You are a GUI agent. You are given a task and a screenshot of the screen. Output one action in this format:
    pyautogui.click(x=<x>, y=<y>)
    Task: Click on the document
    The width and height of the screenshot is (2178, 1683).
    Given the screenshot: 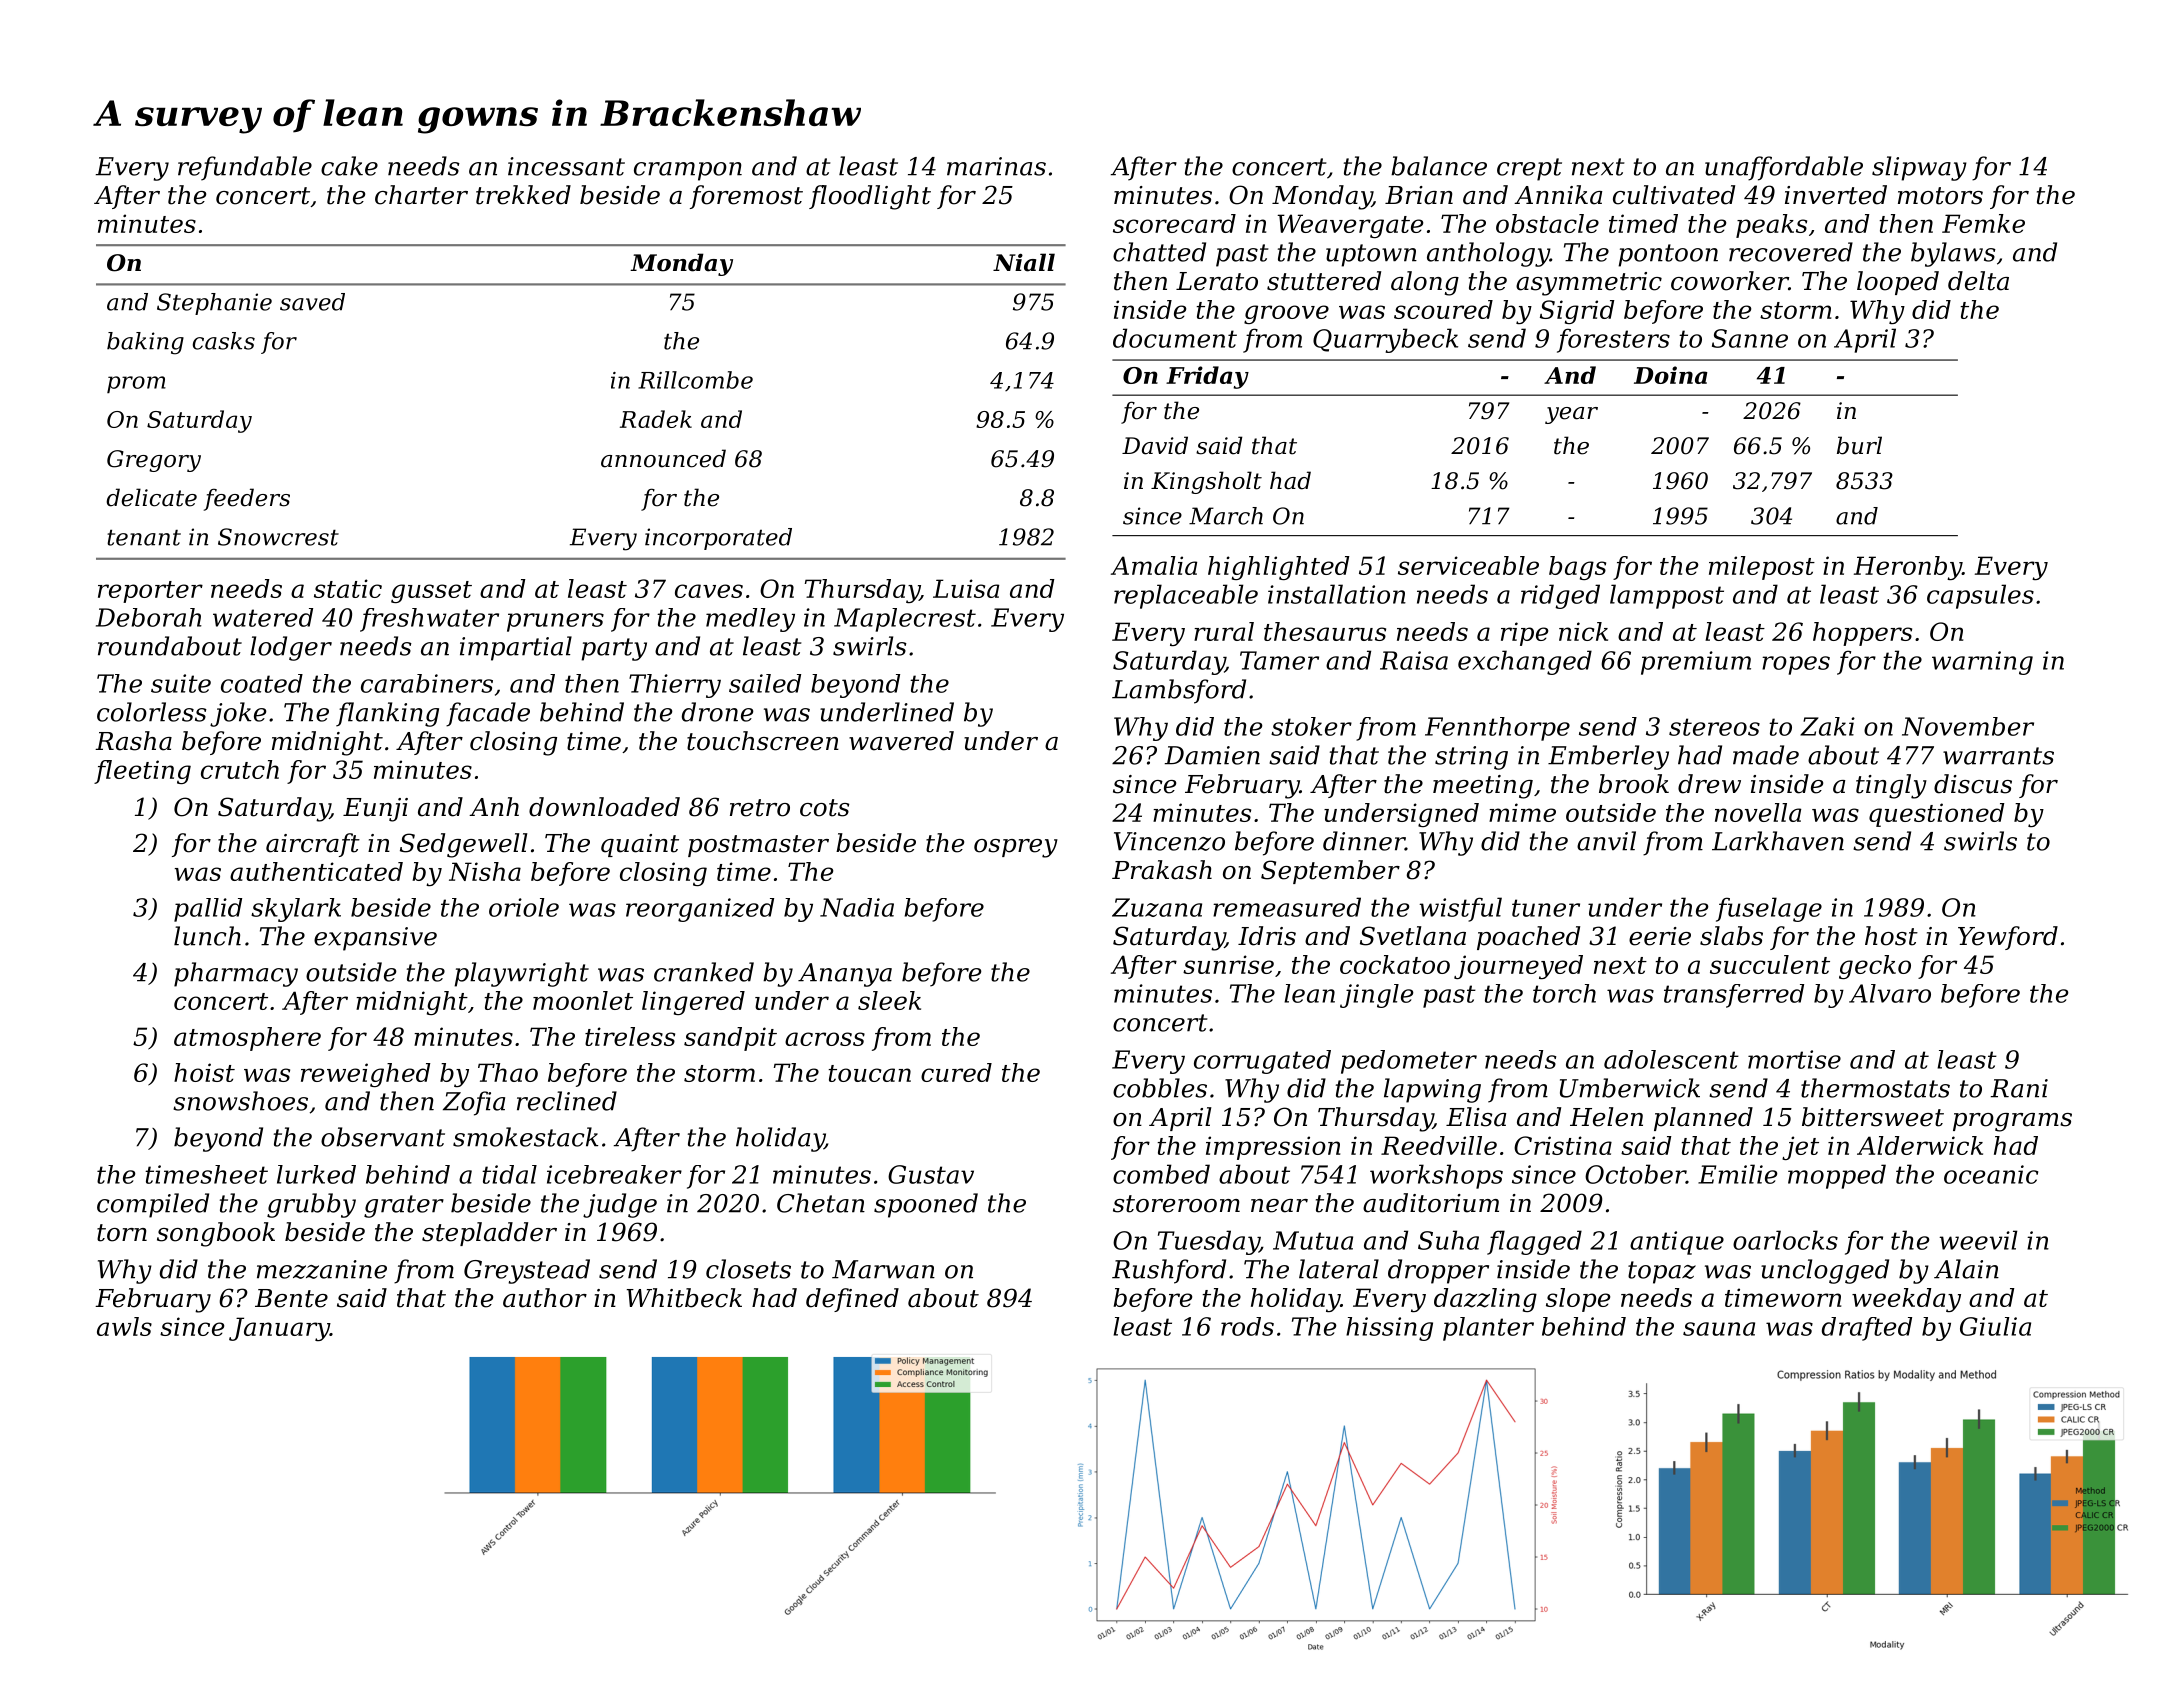 What is the action you would take?
    pyautogui.click(x=1175, y=338)
